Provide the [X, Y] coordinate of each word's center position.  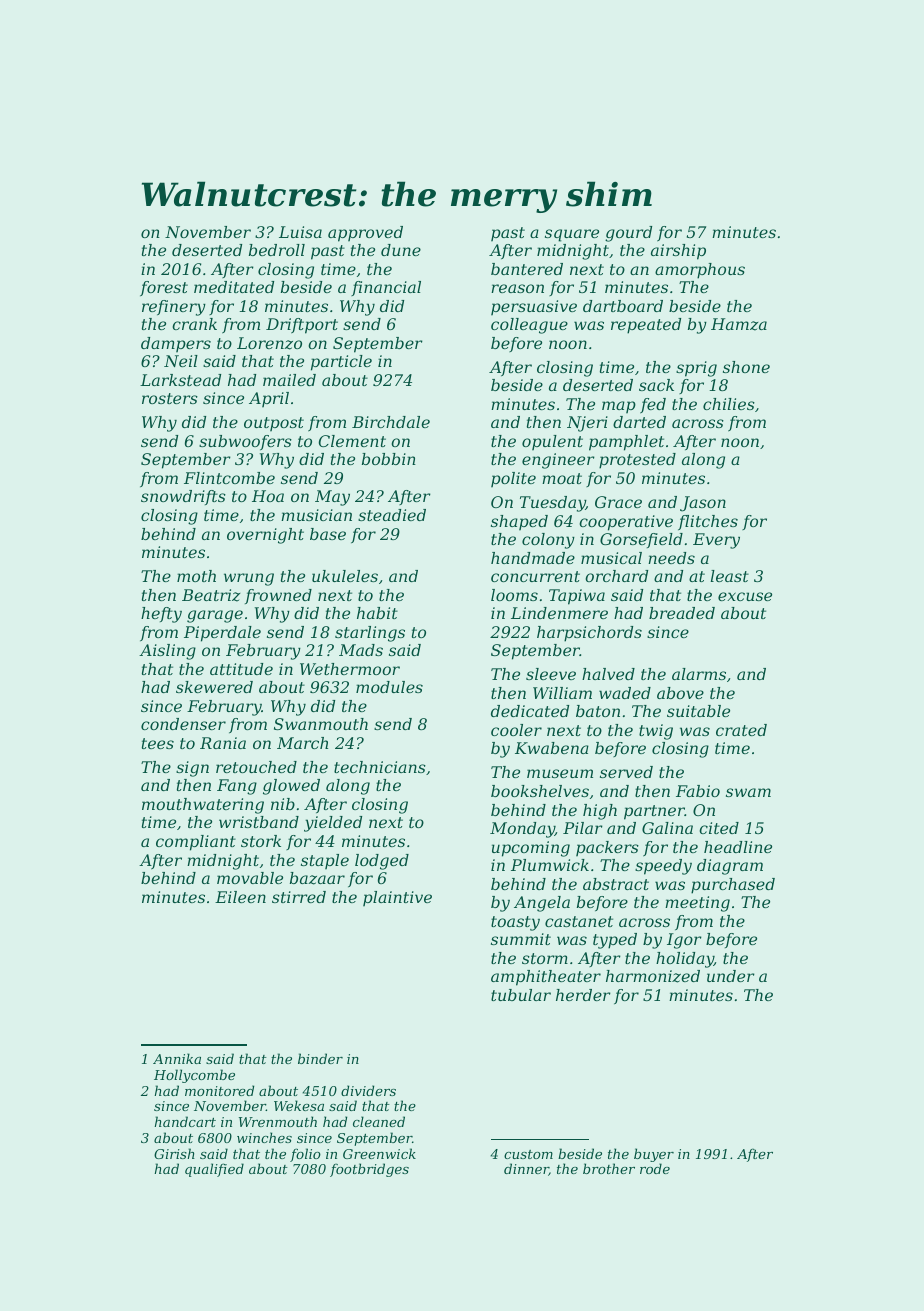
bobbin [389, 459]
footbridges [369, 1170]
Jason [703, 504]
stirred [299, 897]
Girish [174, 1153]
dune [401, 250]
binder [320, 1058]
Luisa [300, 232]
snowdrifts [183, 497]
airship [678, 252]
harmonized [653, 976]
